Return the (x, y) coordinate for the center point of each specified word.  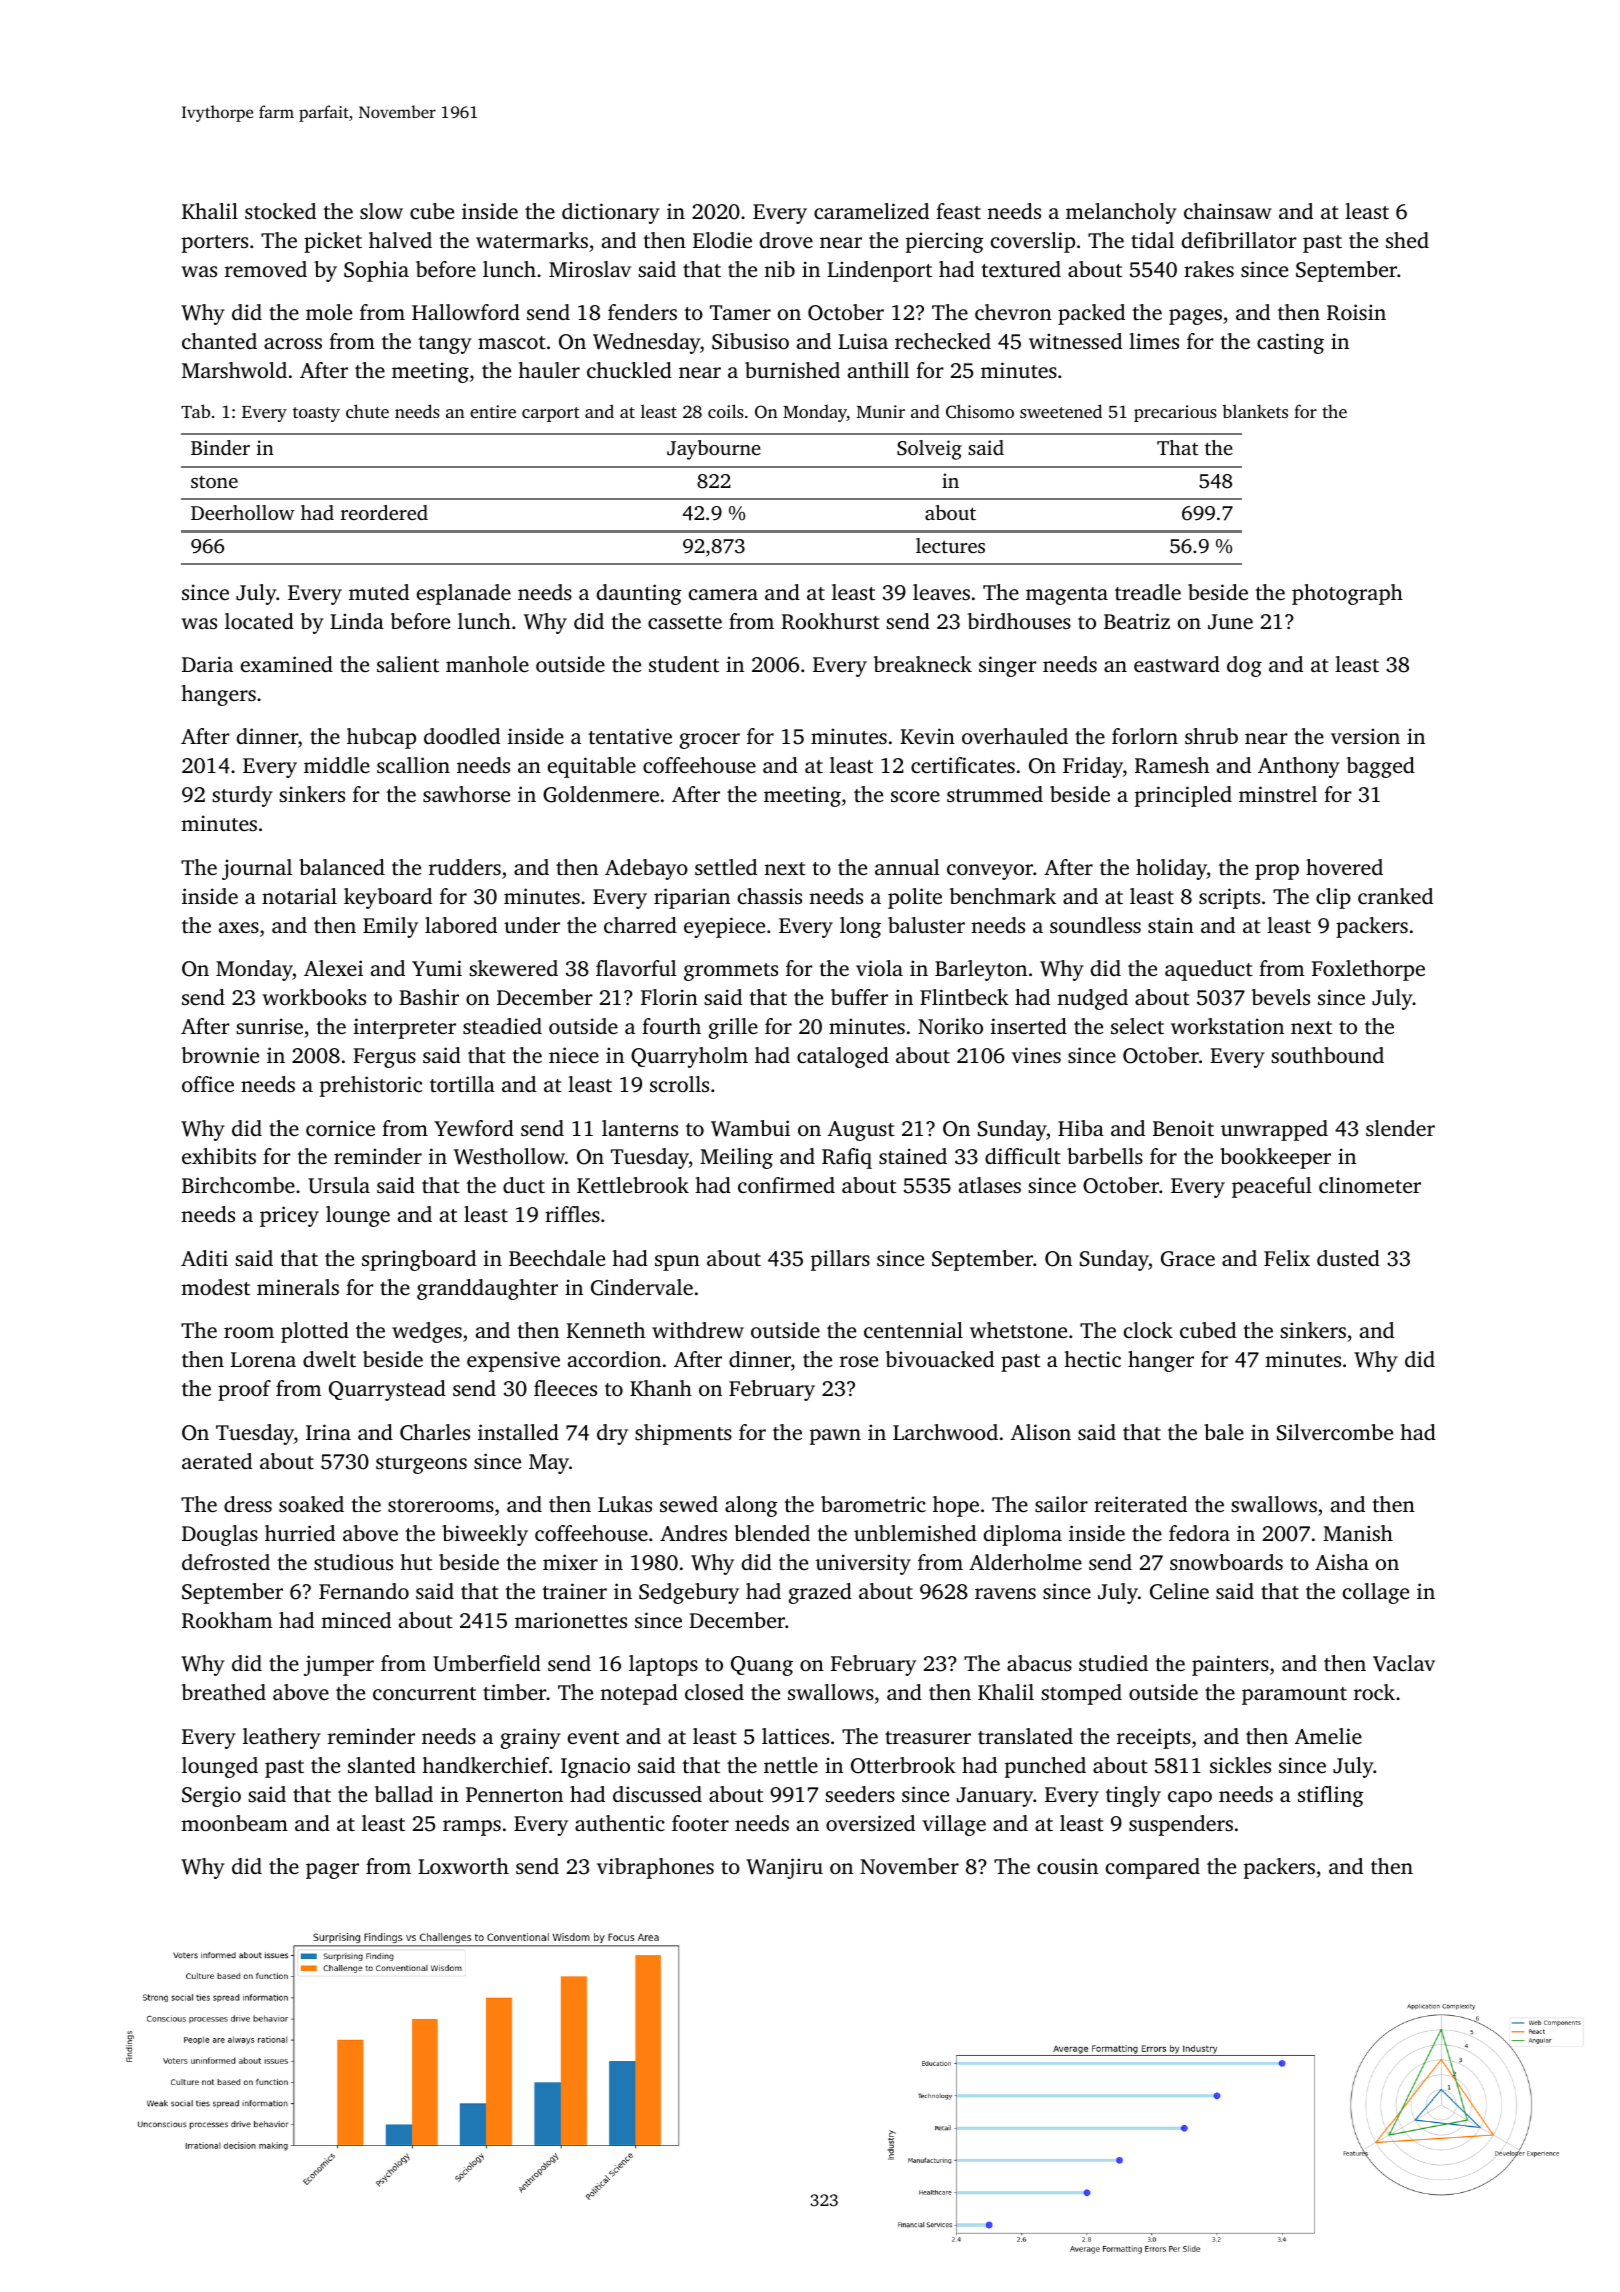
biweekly (485, 1535)
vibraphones (655, 1868)
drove (786, 240)
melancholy (1121, 213)
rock (1374, 1692)
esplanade (464, 594)
